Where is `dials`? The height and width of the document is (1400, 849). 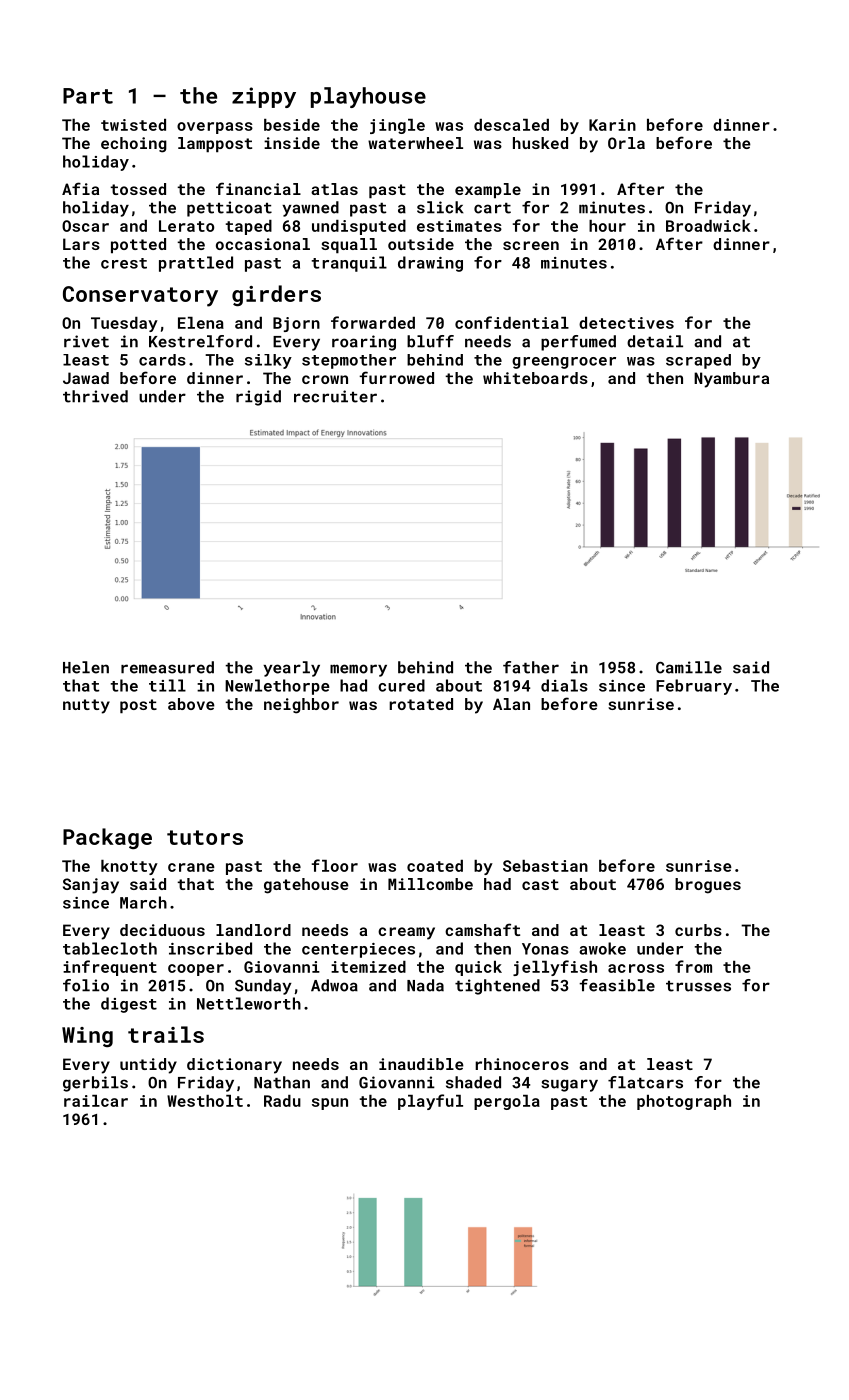
dials is located at coordinates (564, 685).
